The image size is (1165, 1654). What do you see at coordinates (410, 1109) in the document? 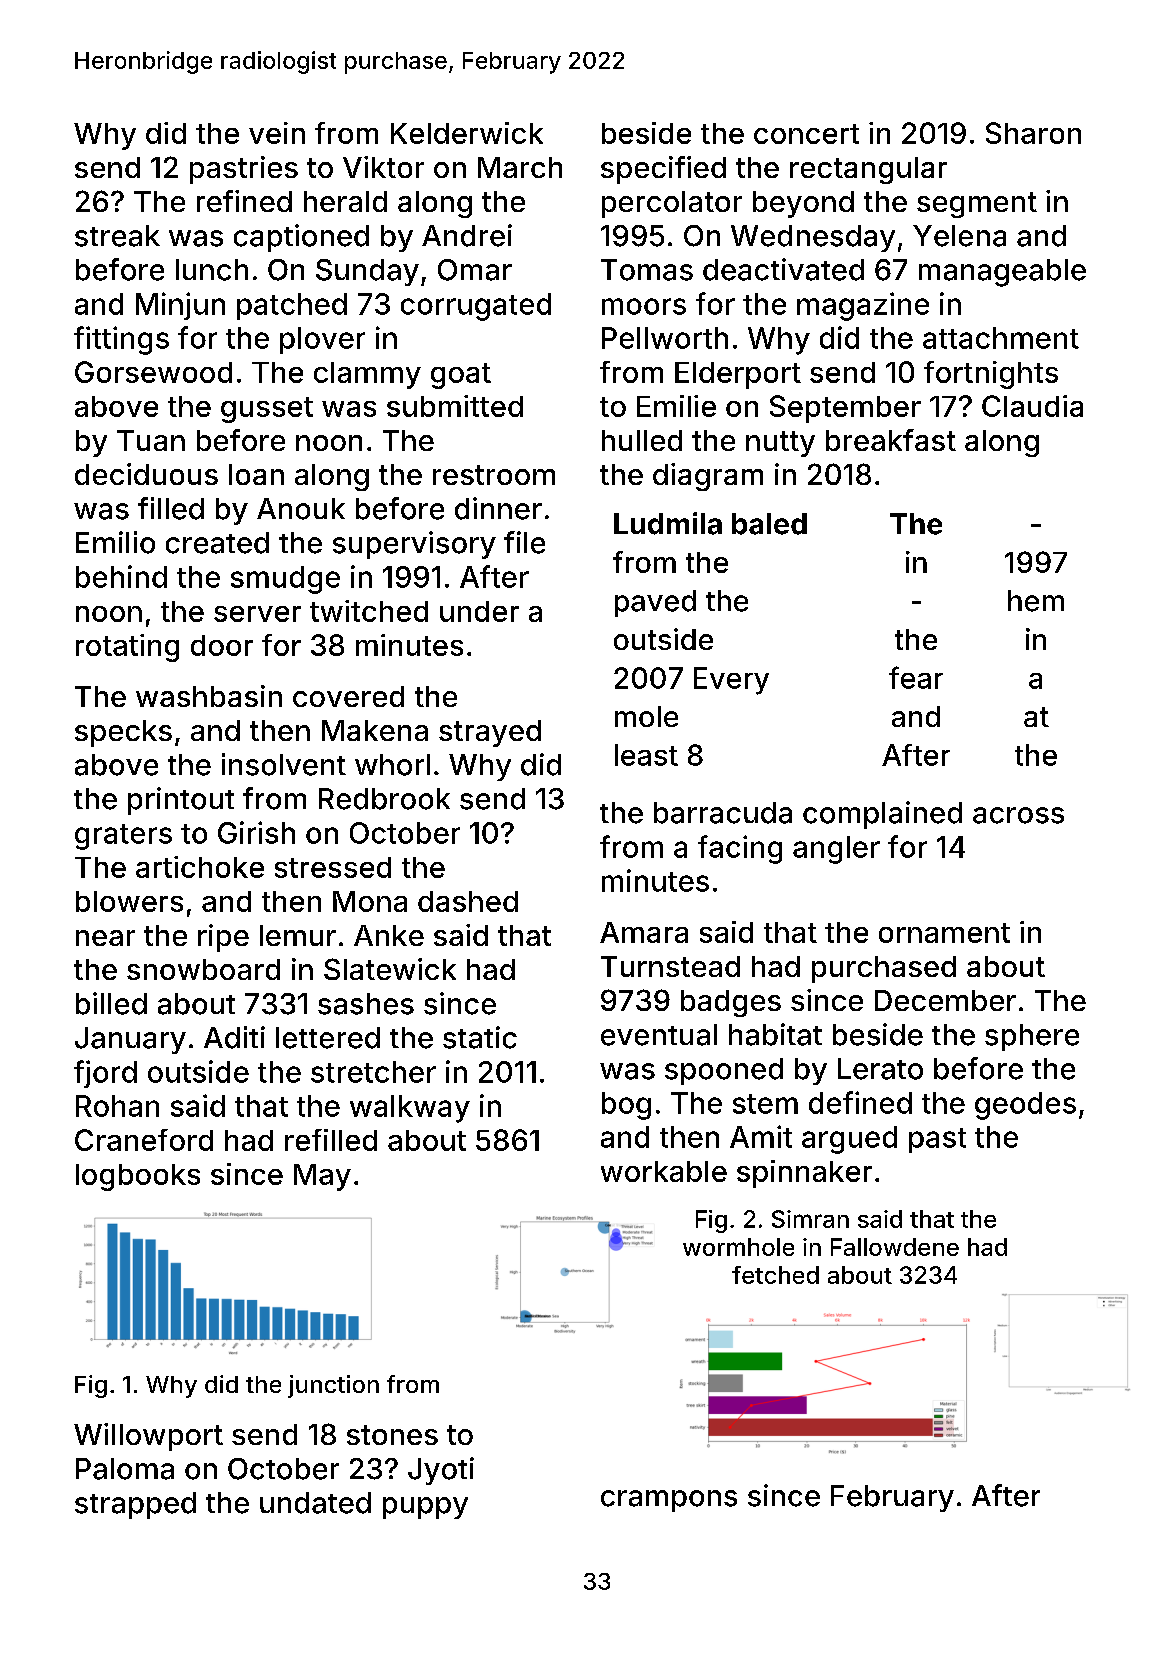
I see `walkway` at bounding box center [410, 1109].
